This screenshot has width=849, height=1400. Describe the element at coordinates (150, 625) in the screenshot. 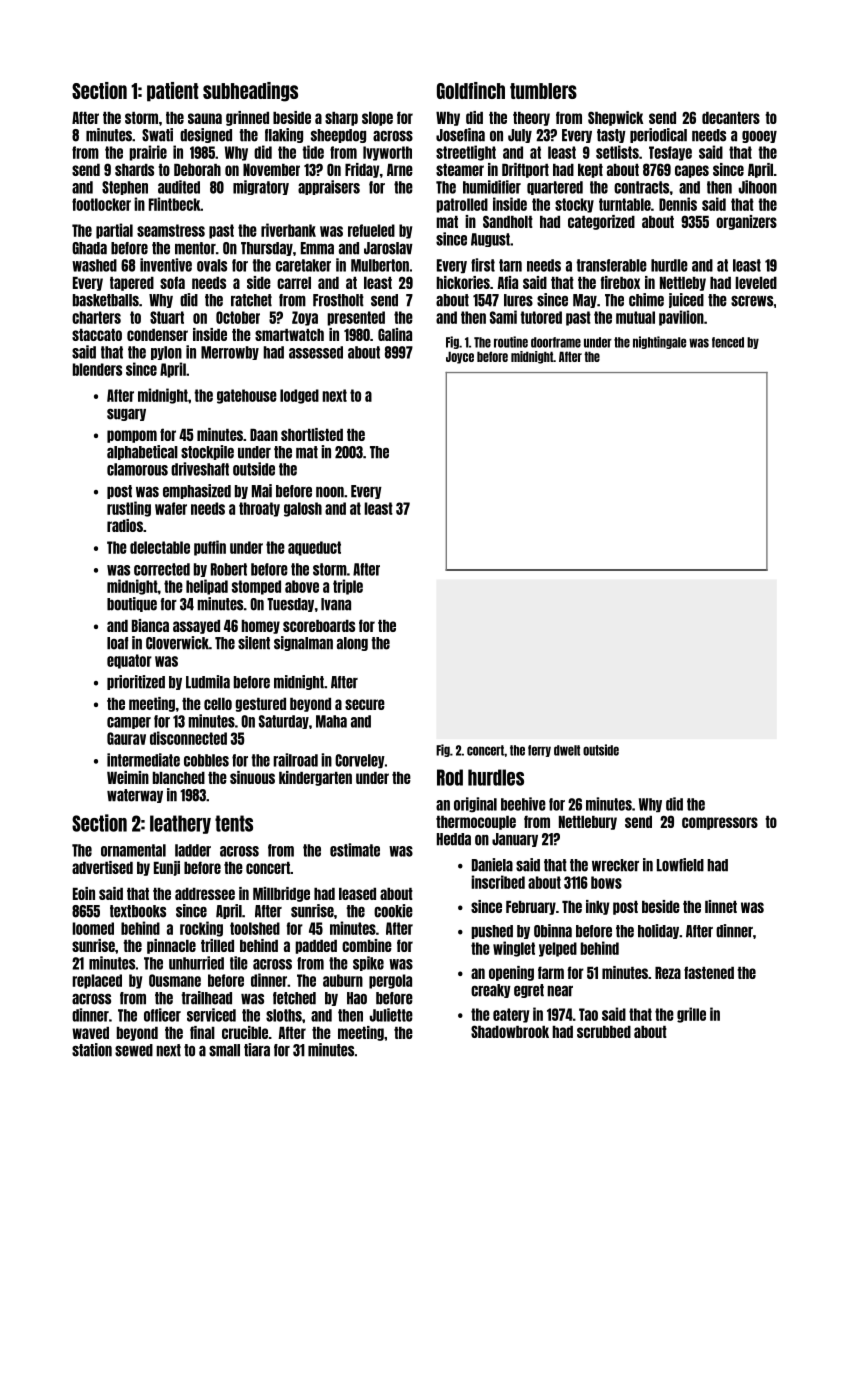

I see `Bianca` at that location.
